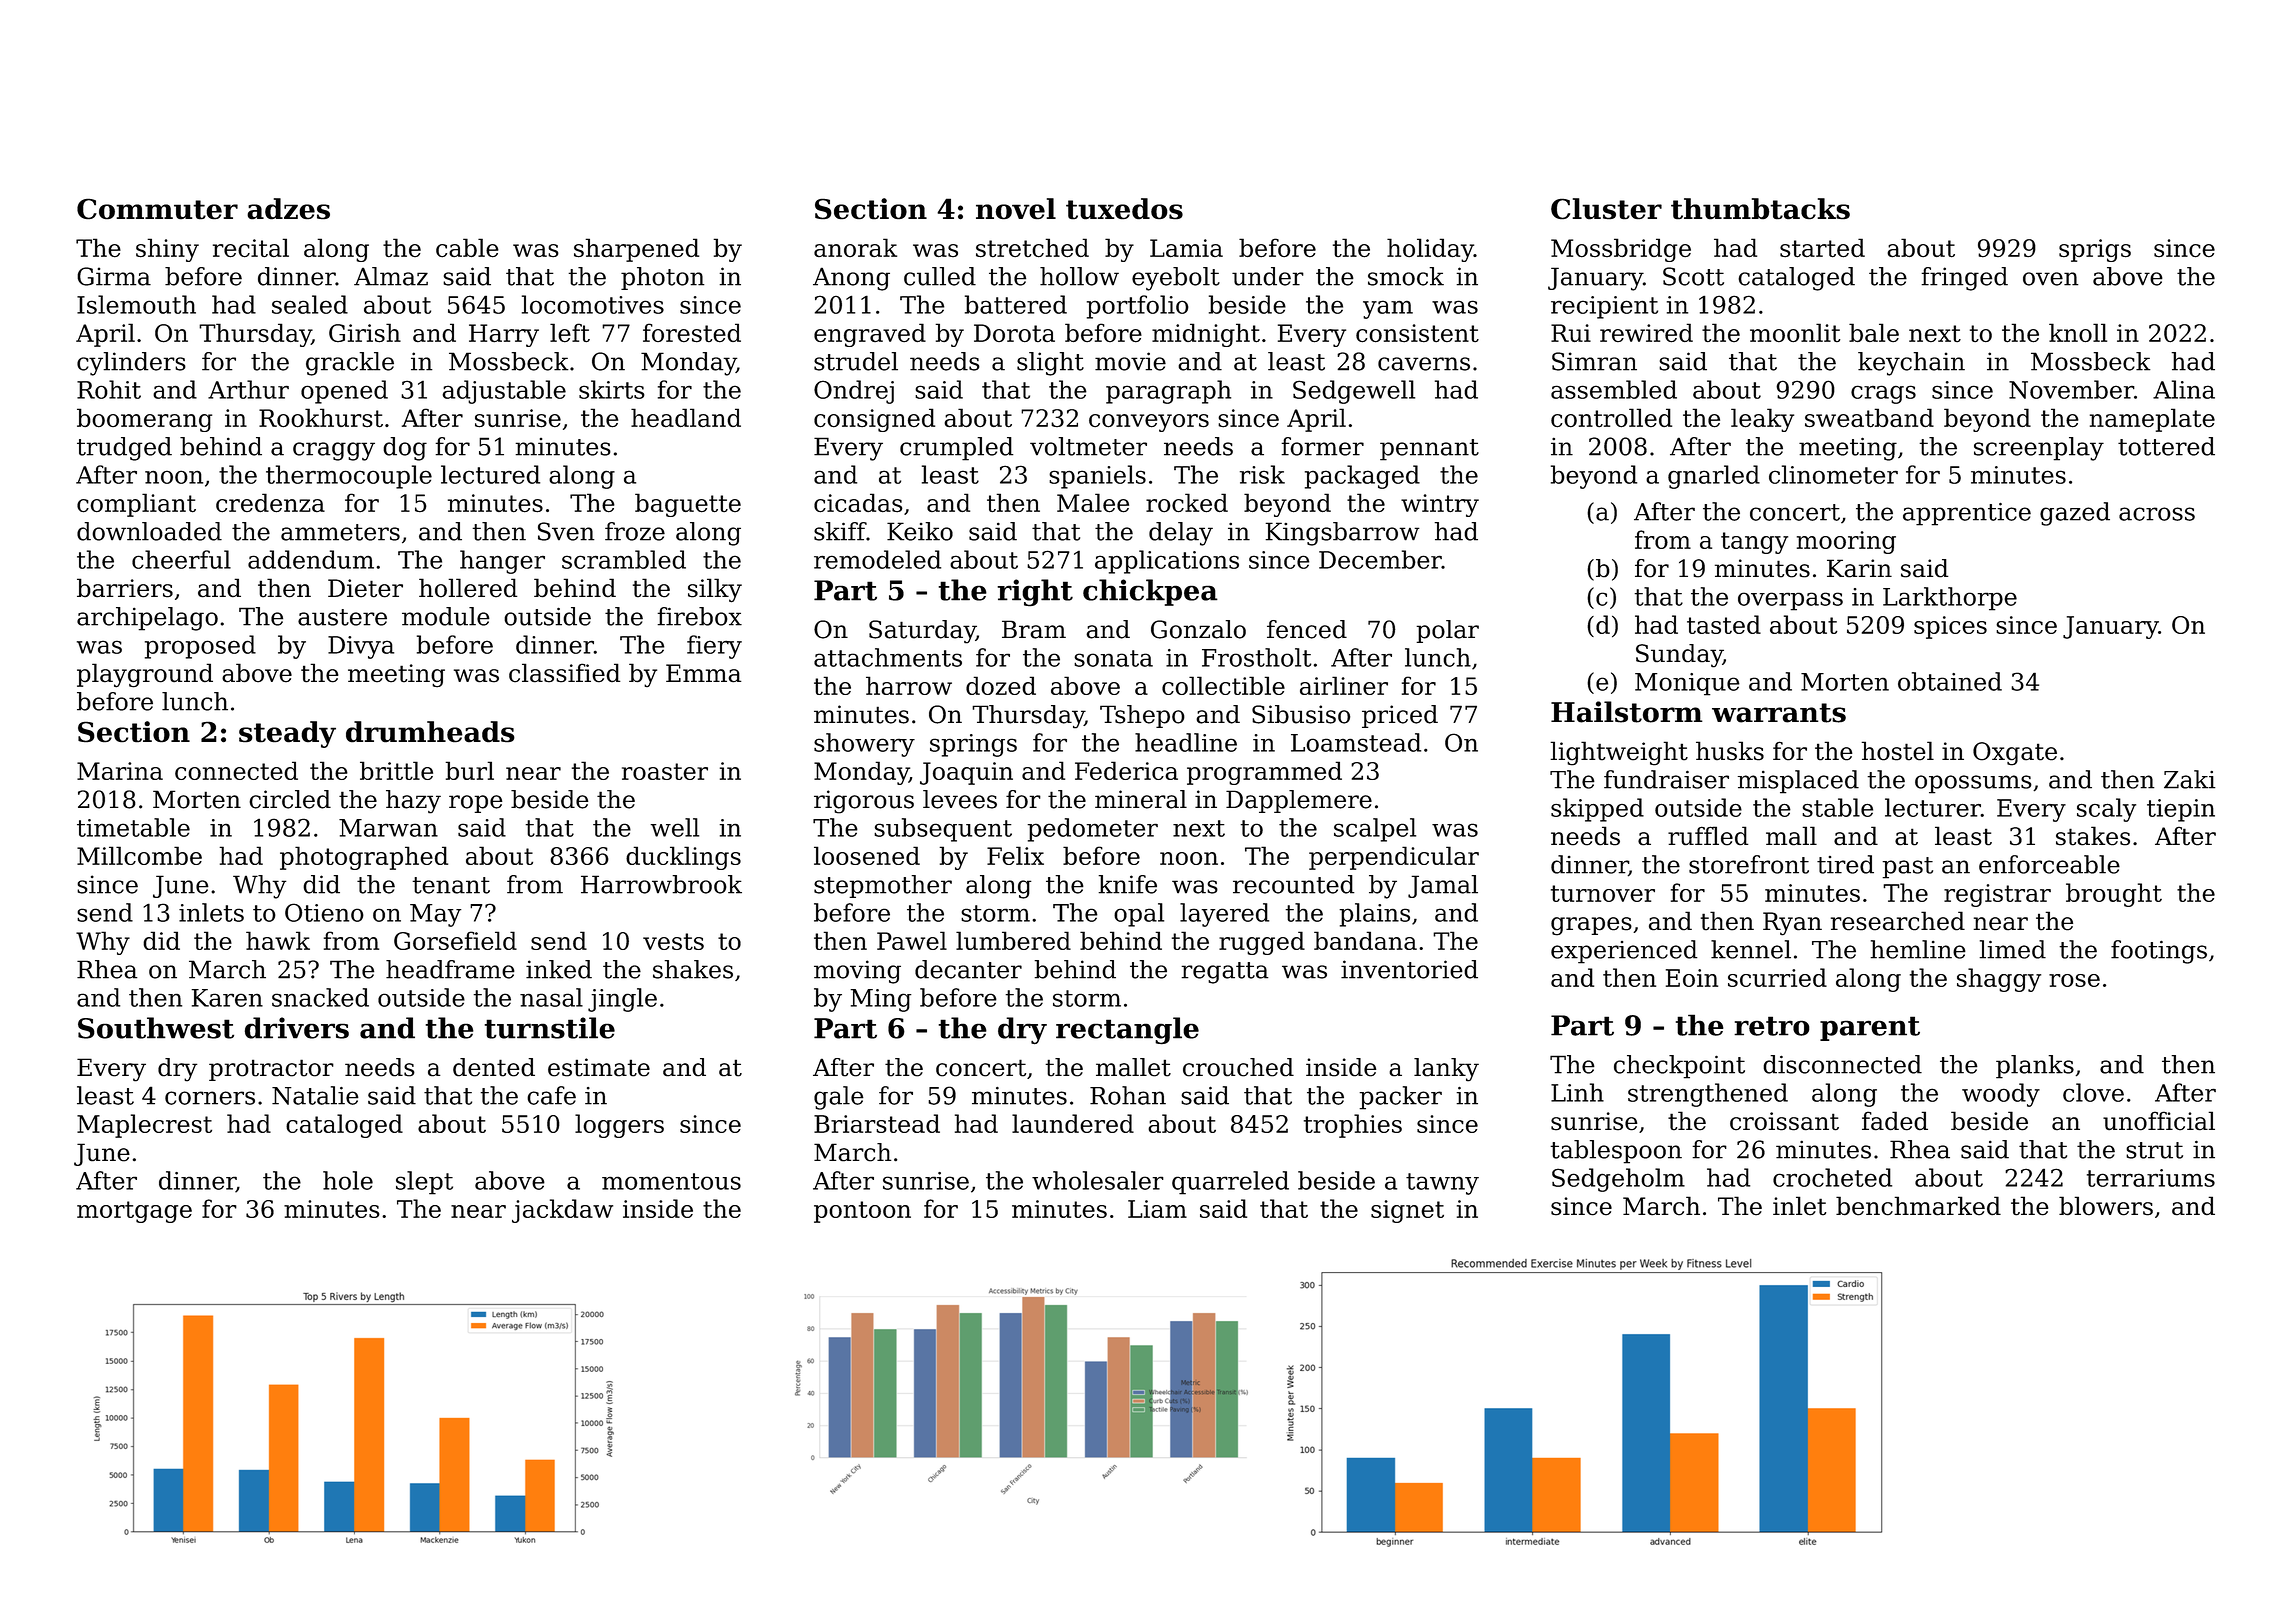 This document has height=1620, width=2292. Describe the element at coordinates (1754, 543) in the document. I see `tangy` at that location.
